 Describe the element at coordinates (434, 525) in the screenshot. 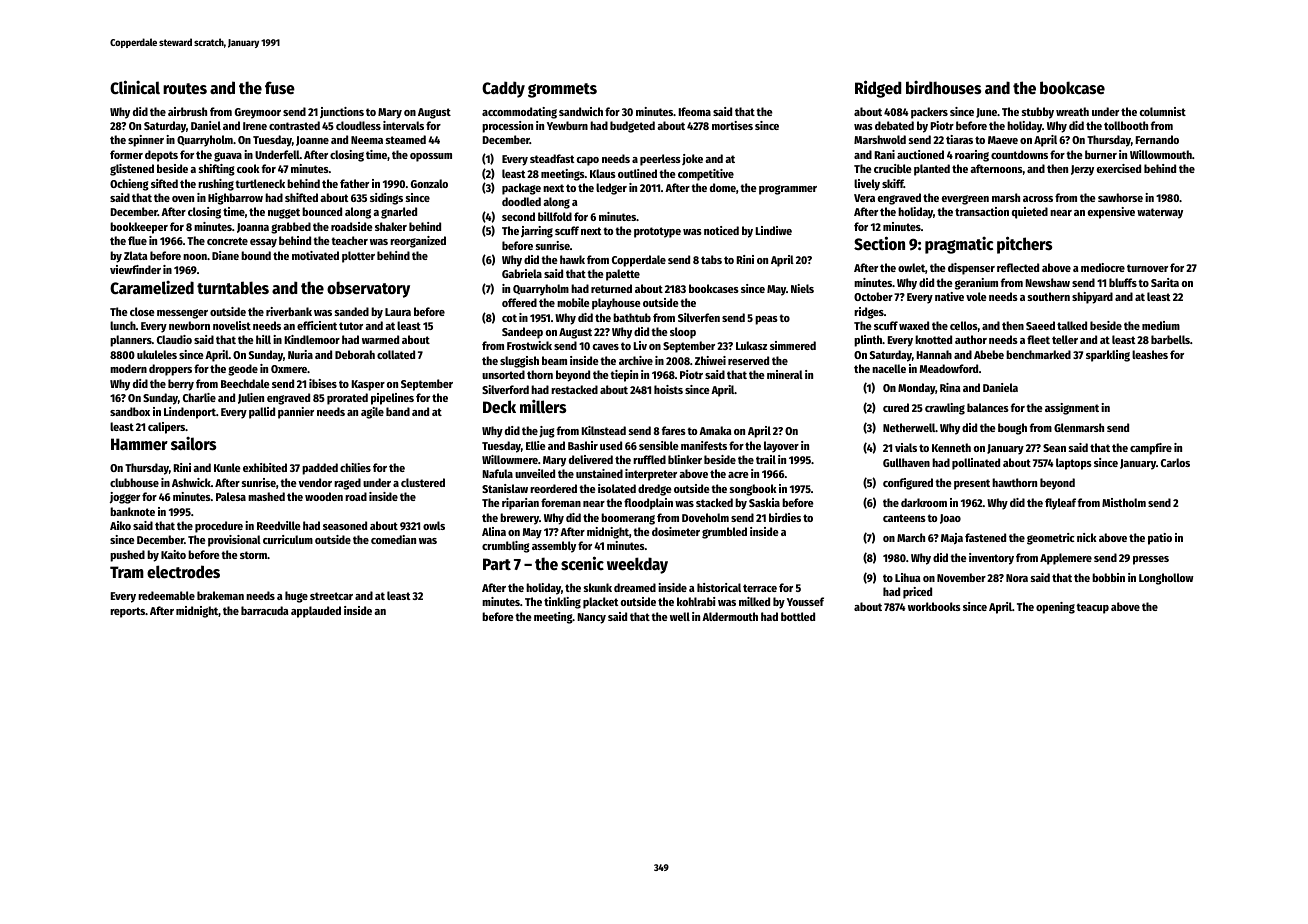

I see `owls` at that location.
